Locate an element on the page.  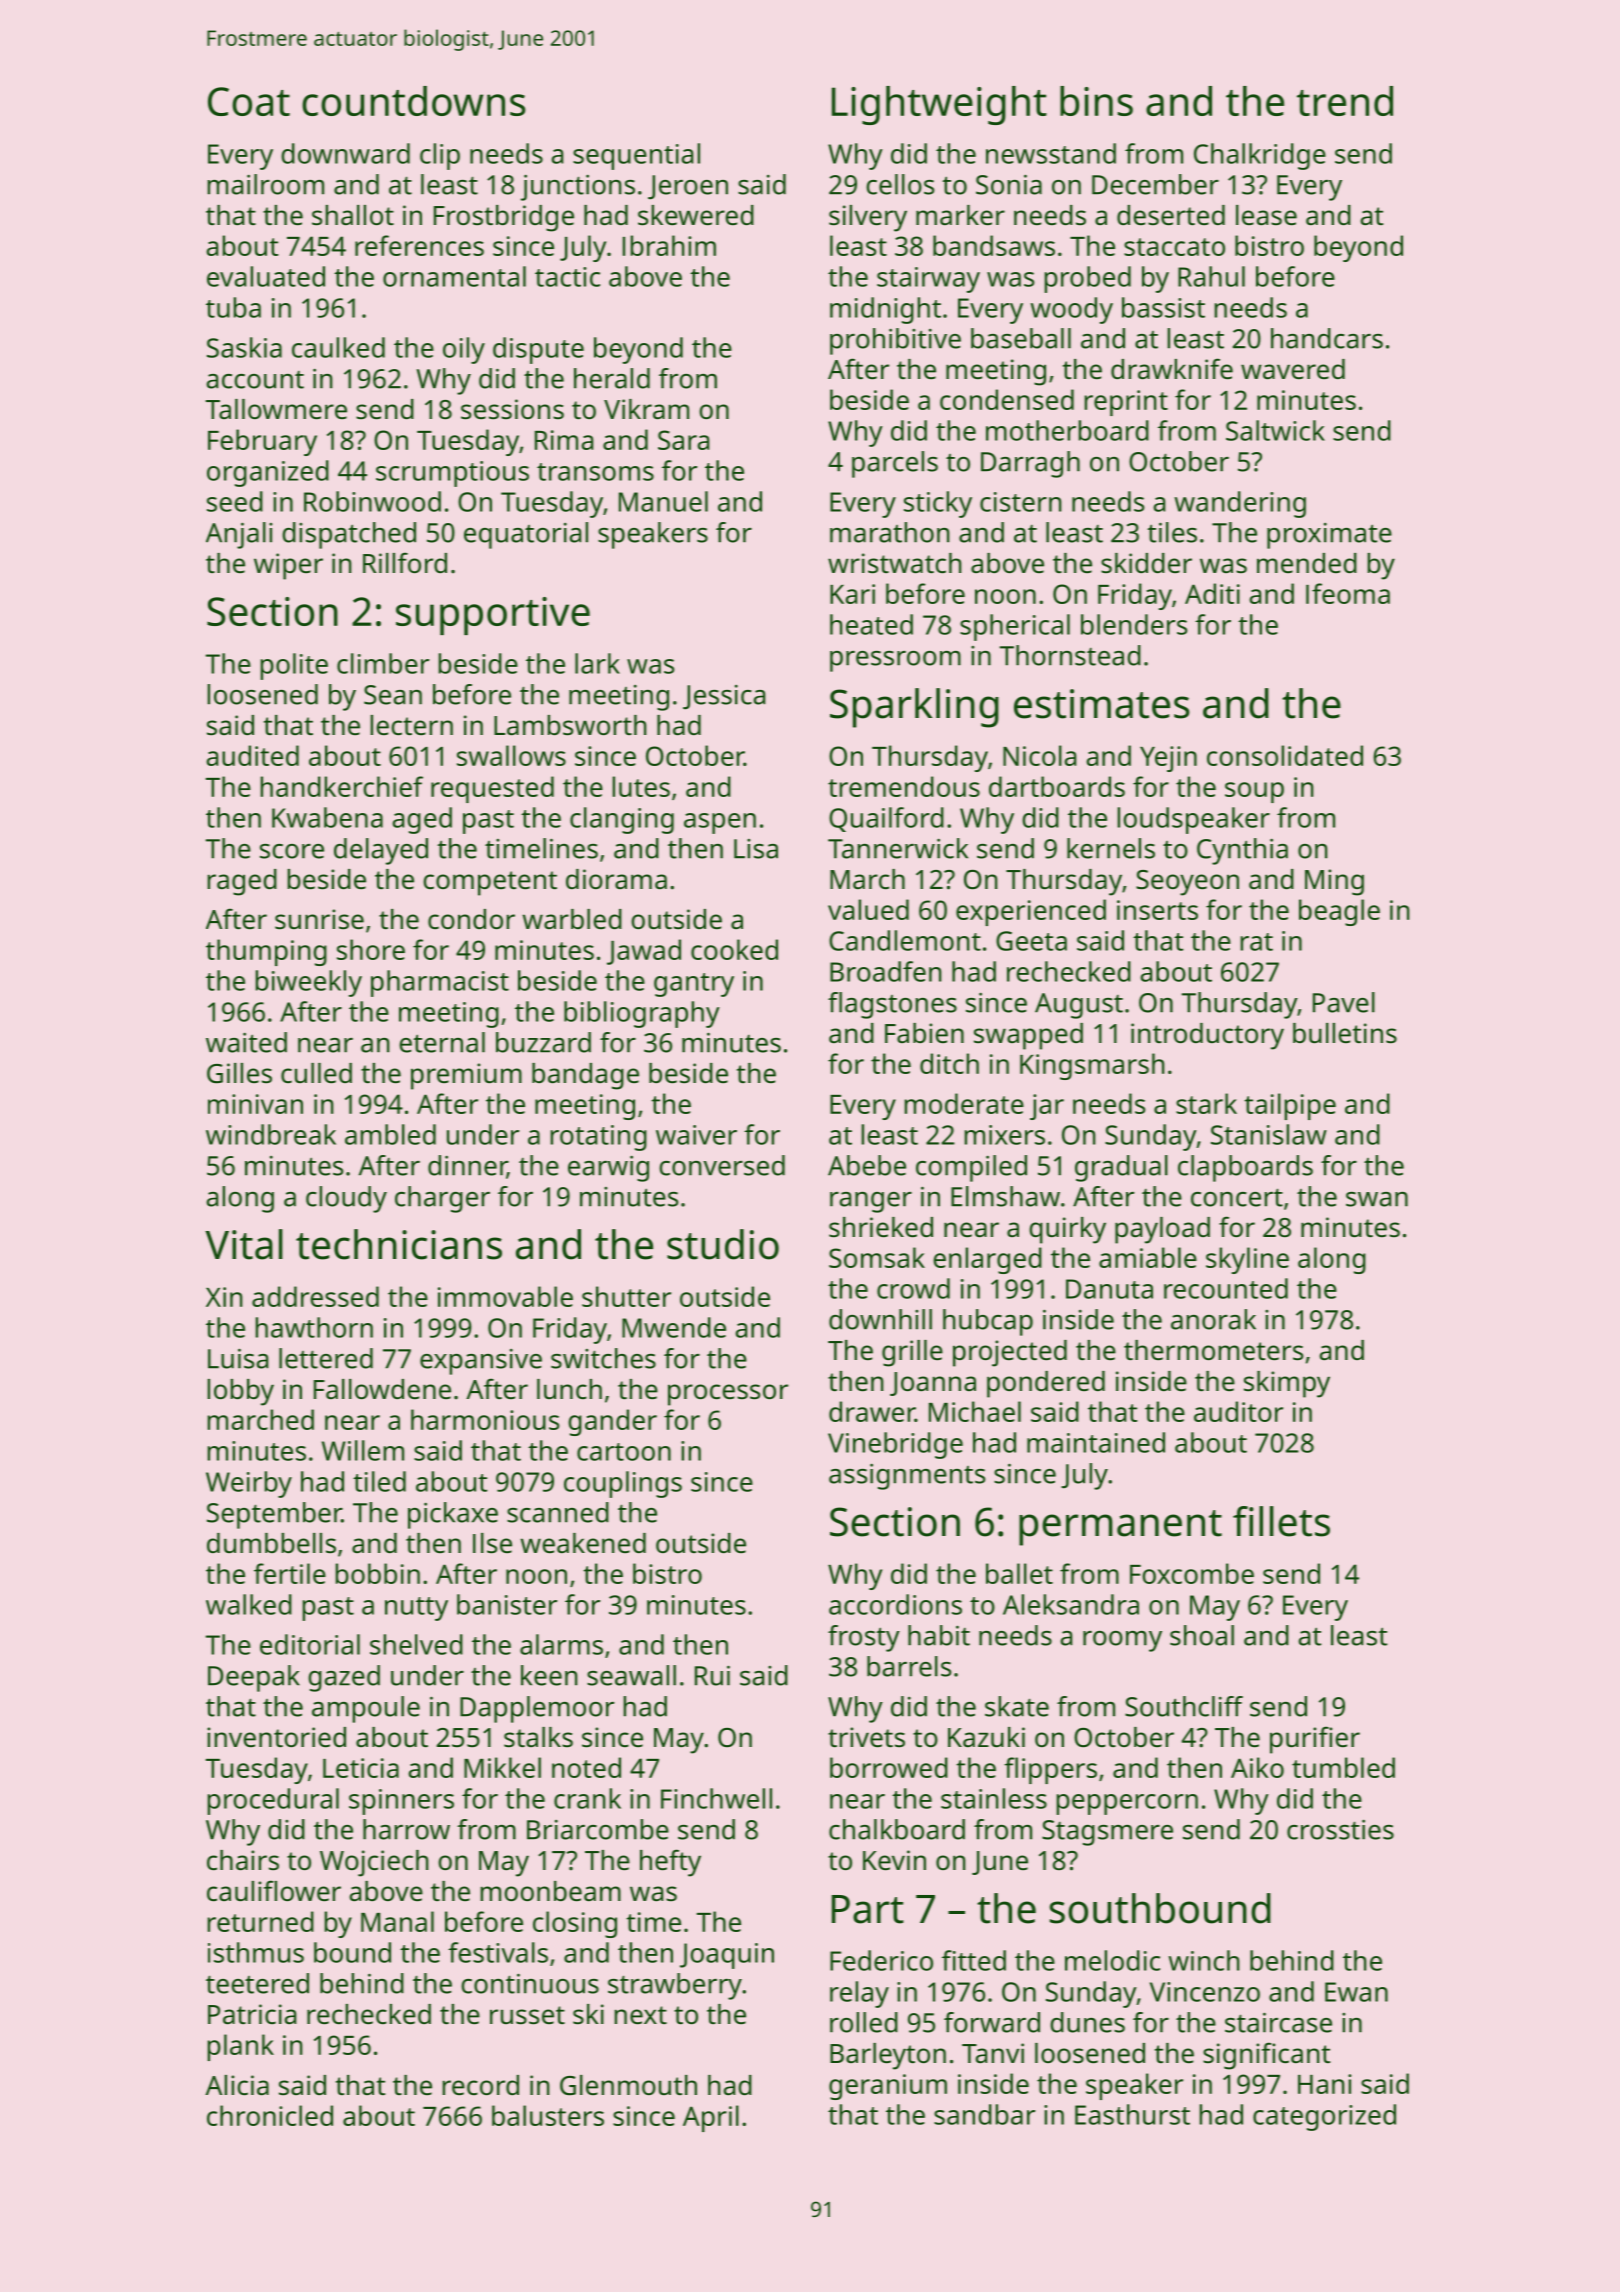
balusters is located at coordinates (548, 2115).
